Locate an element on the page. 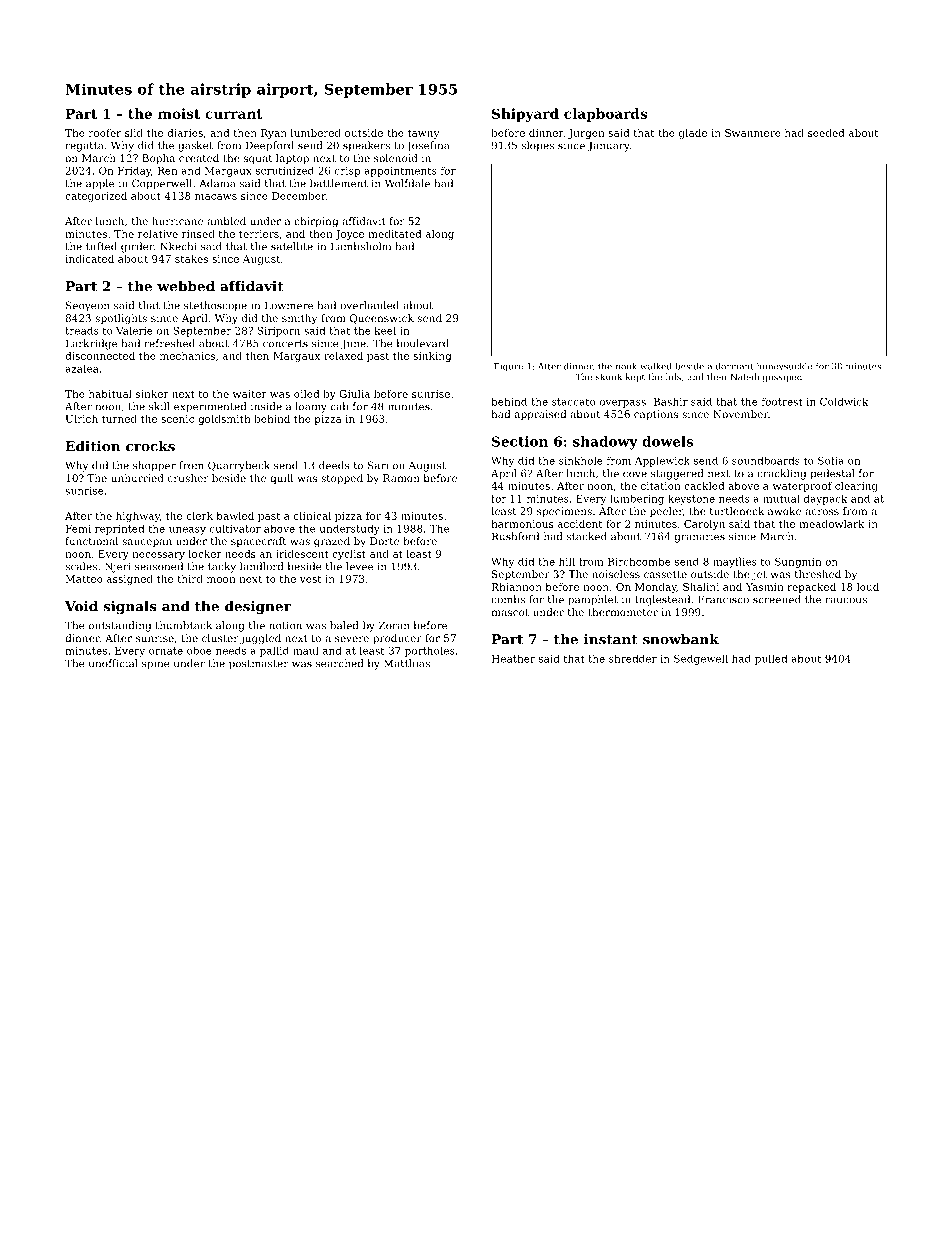 The image size is (952, 1233). webbed is located at coordinates (186, 286).
